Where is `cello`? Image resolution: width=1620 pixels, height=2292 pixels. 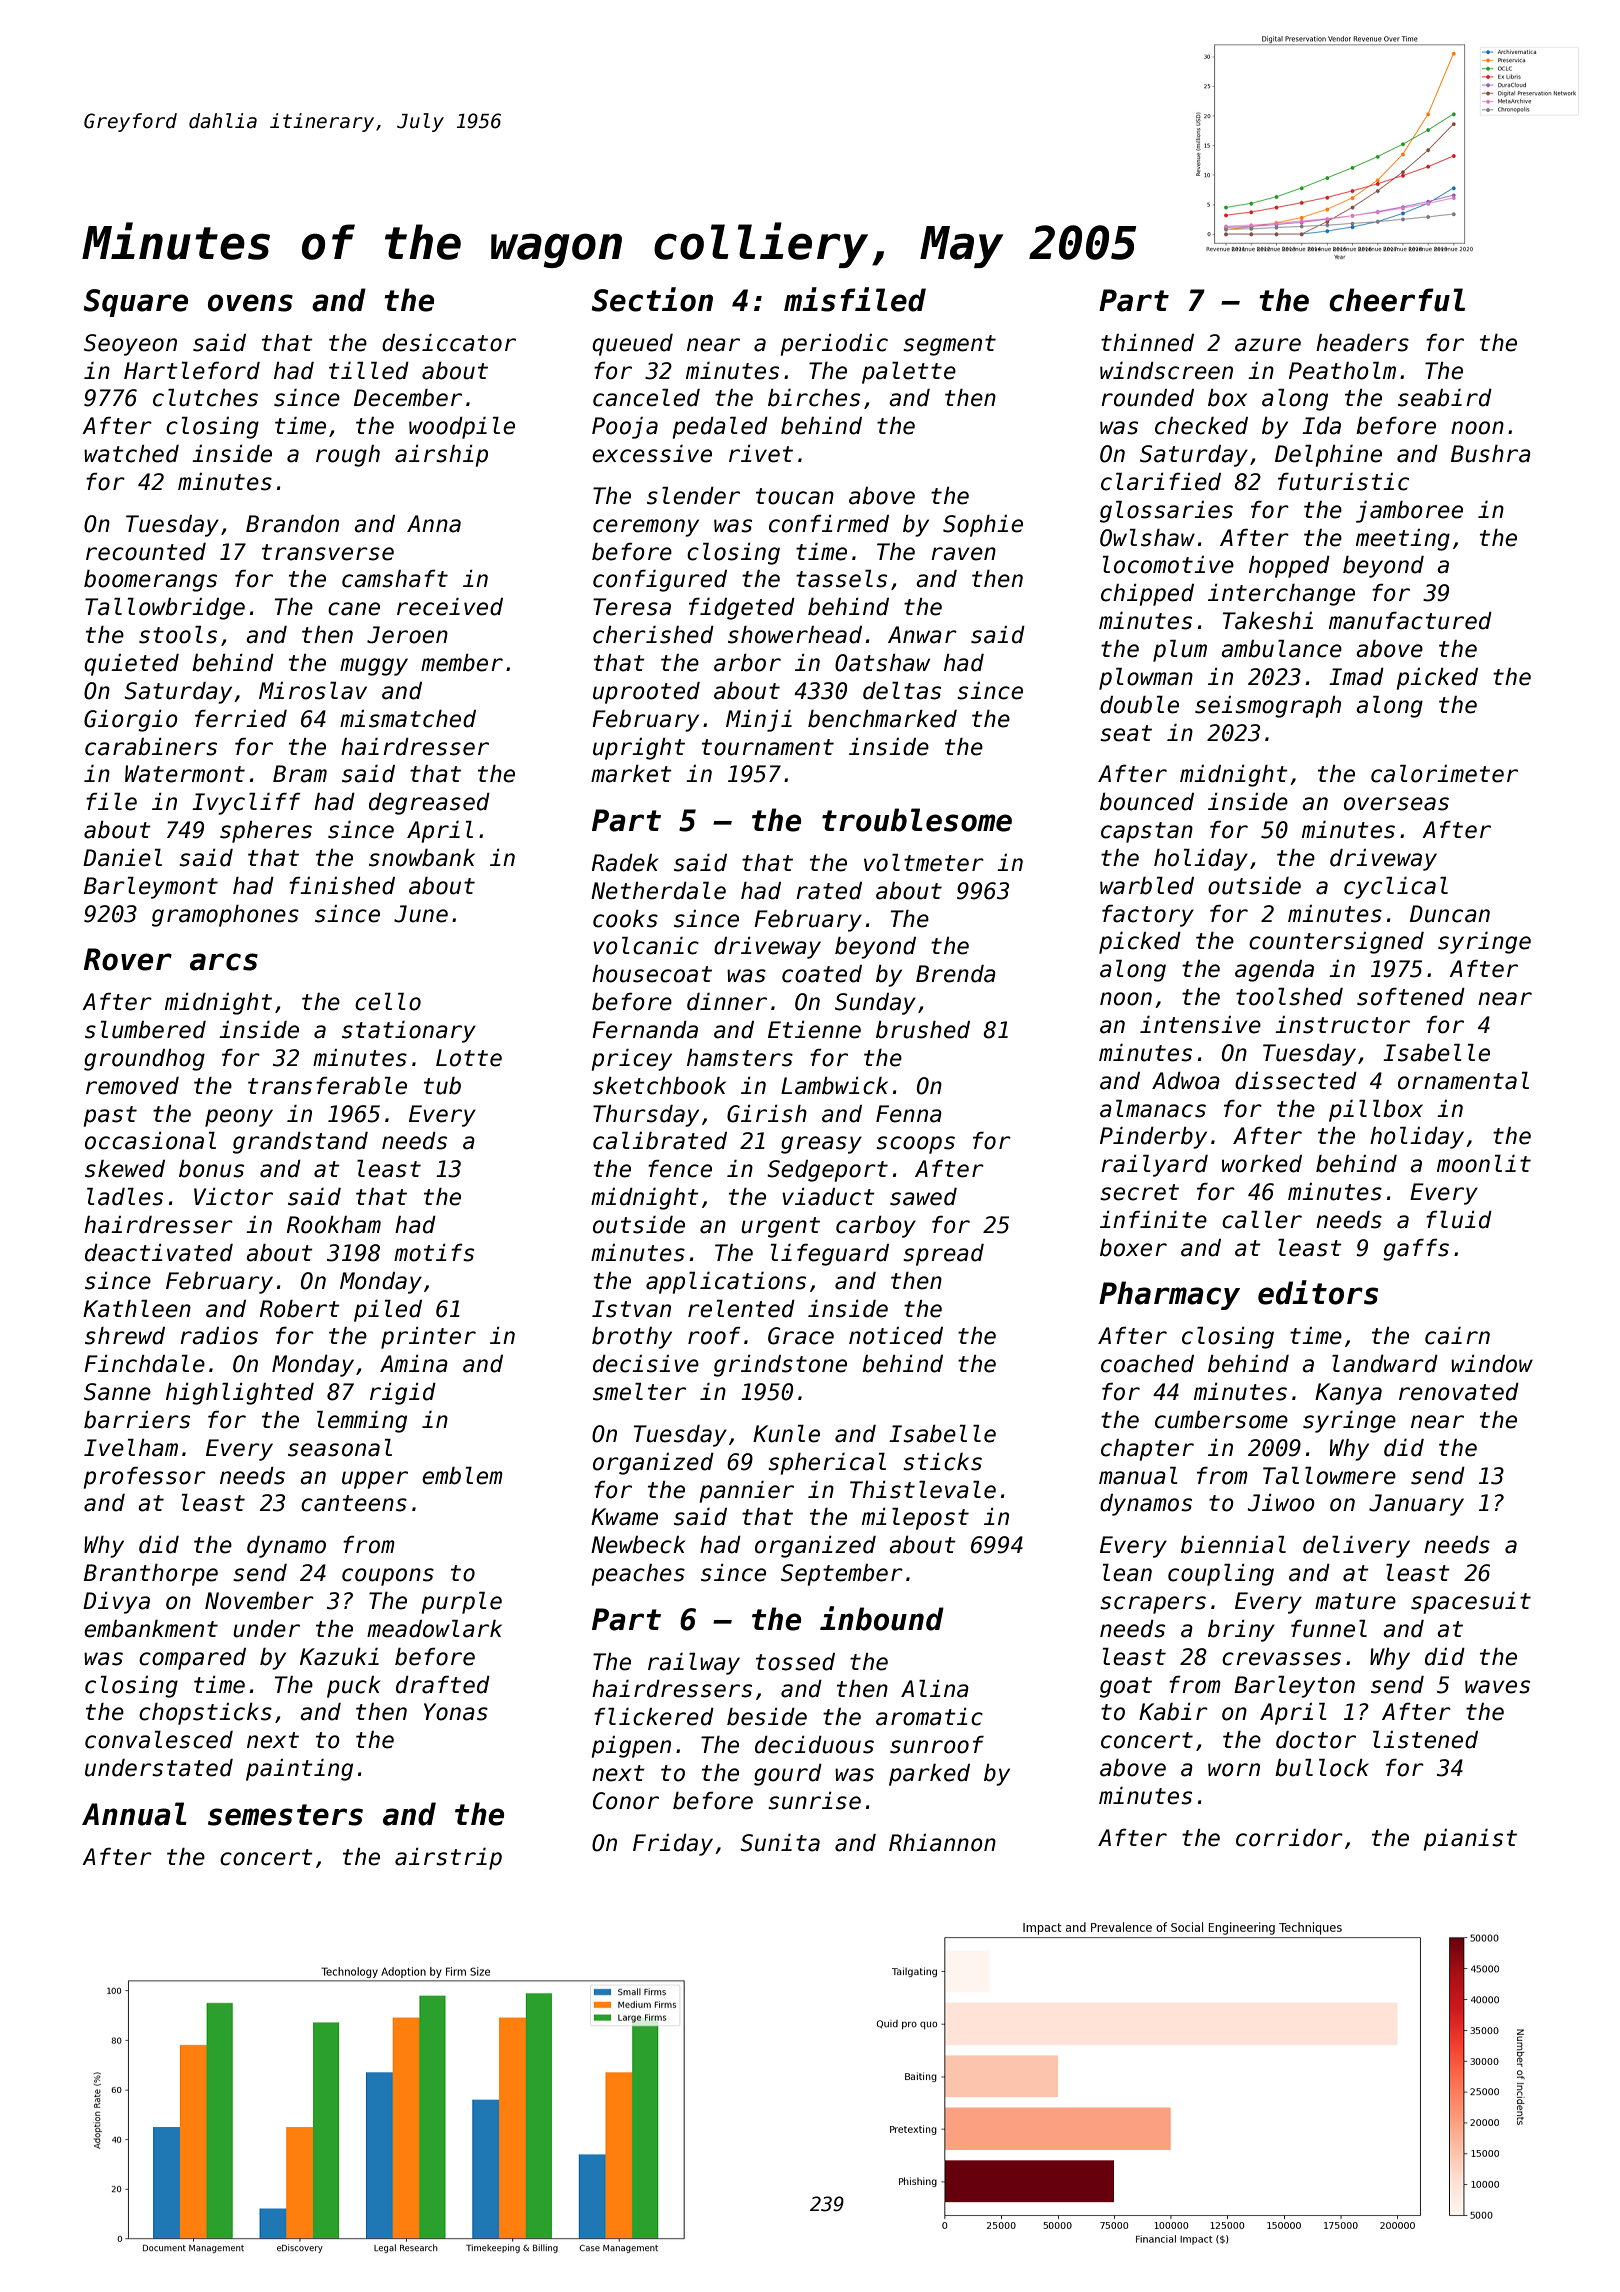 cello is located at coordinates (388, 1002).
